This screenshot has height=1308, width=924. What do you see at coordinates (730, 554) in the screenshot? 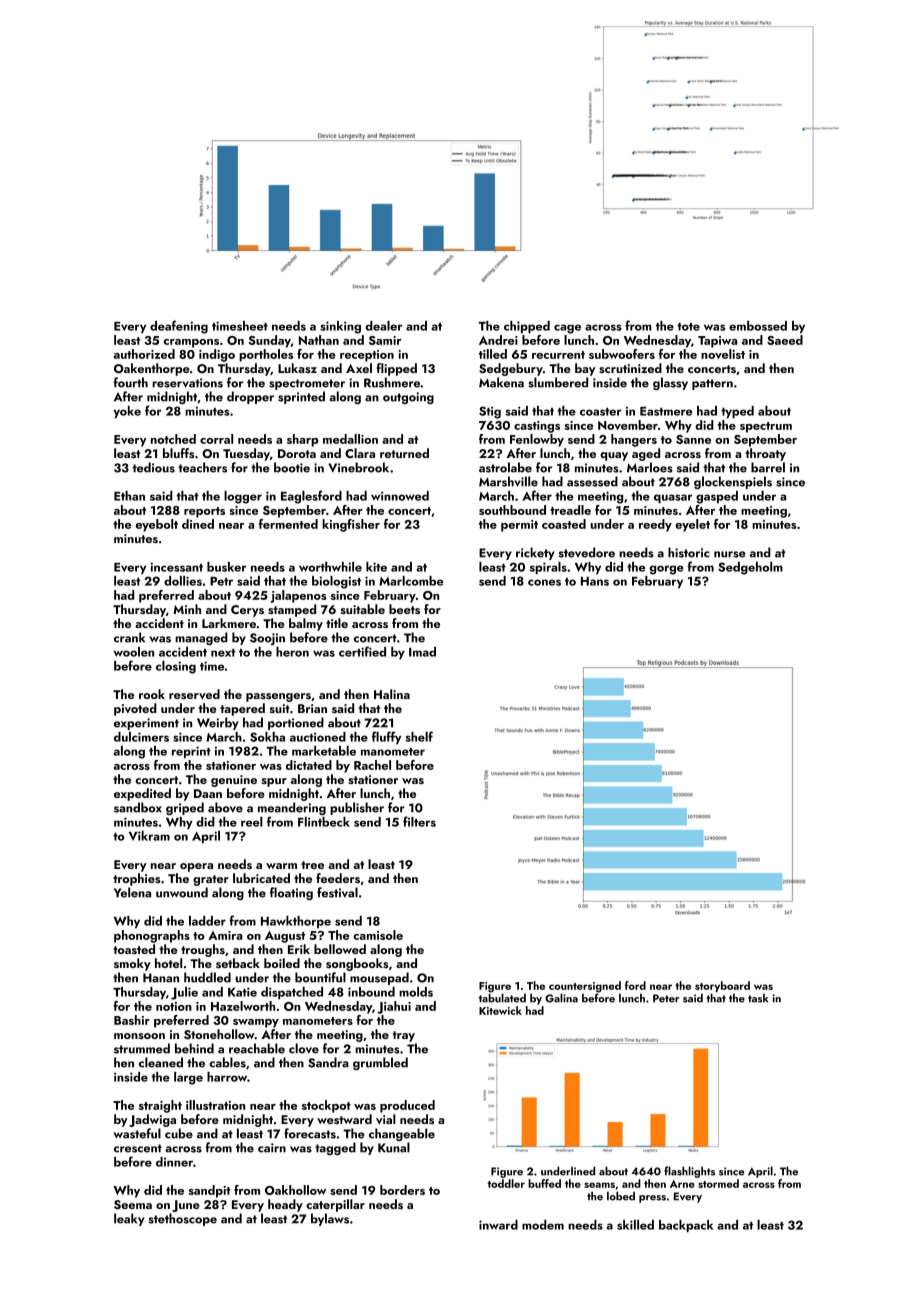
I see `nurse` at bounding box center [730, 554].
